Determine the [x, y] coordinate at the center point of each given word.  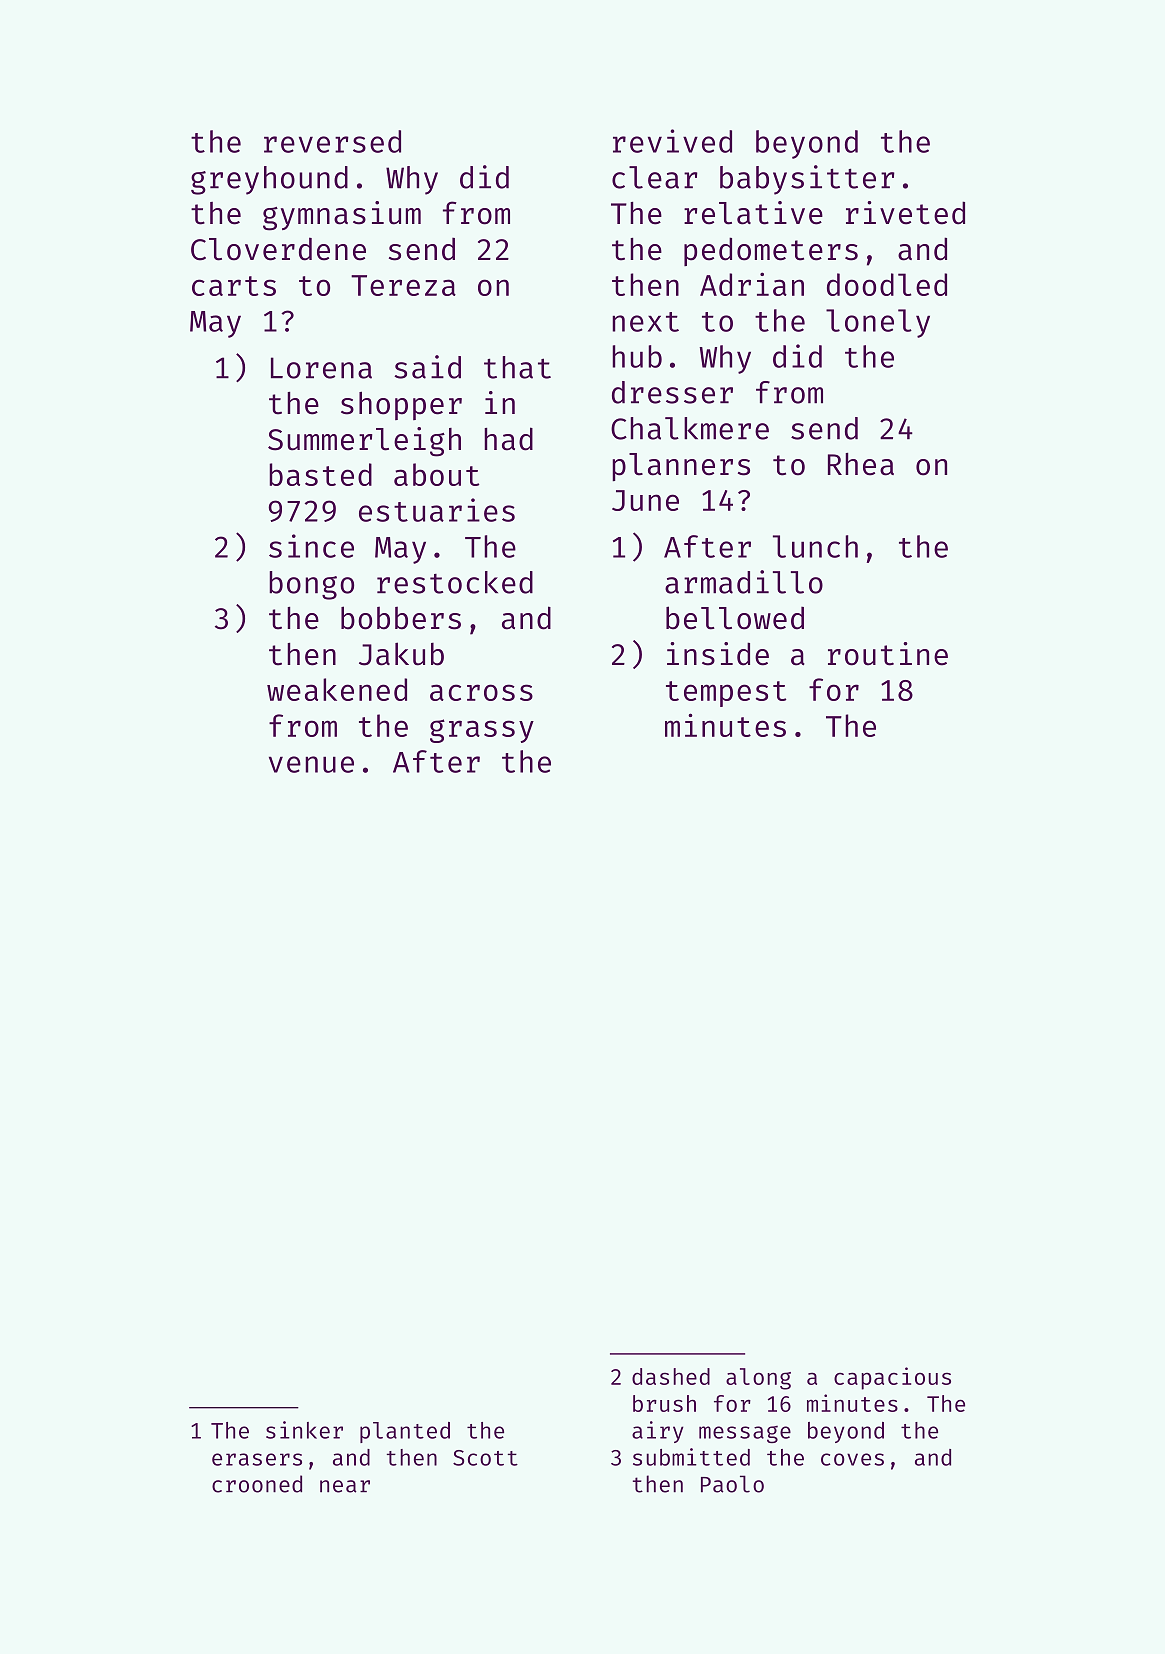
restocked [455, 582]
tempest [726, 694]
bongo [311, 585]
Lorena [321, 368]
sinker [304, 1430]
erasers [257, 1459]
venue [311, 764]
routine [888, 654]
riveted [905, 213]
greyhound [269, 180]
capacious [892, 1378]
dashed [671, 1376]
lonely [878, 323]
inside [718, 654]
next [645, 322]
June [645, 500]
